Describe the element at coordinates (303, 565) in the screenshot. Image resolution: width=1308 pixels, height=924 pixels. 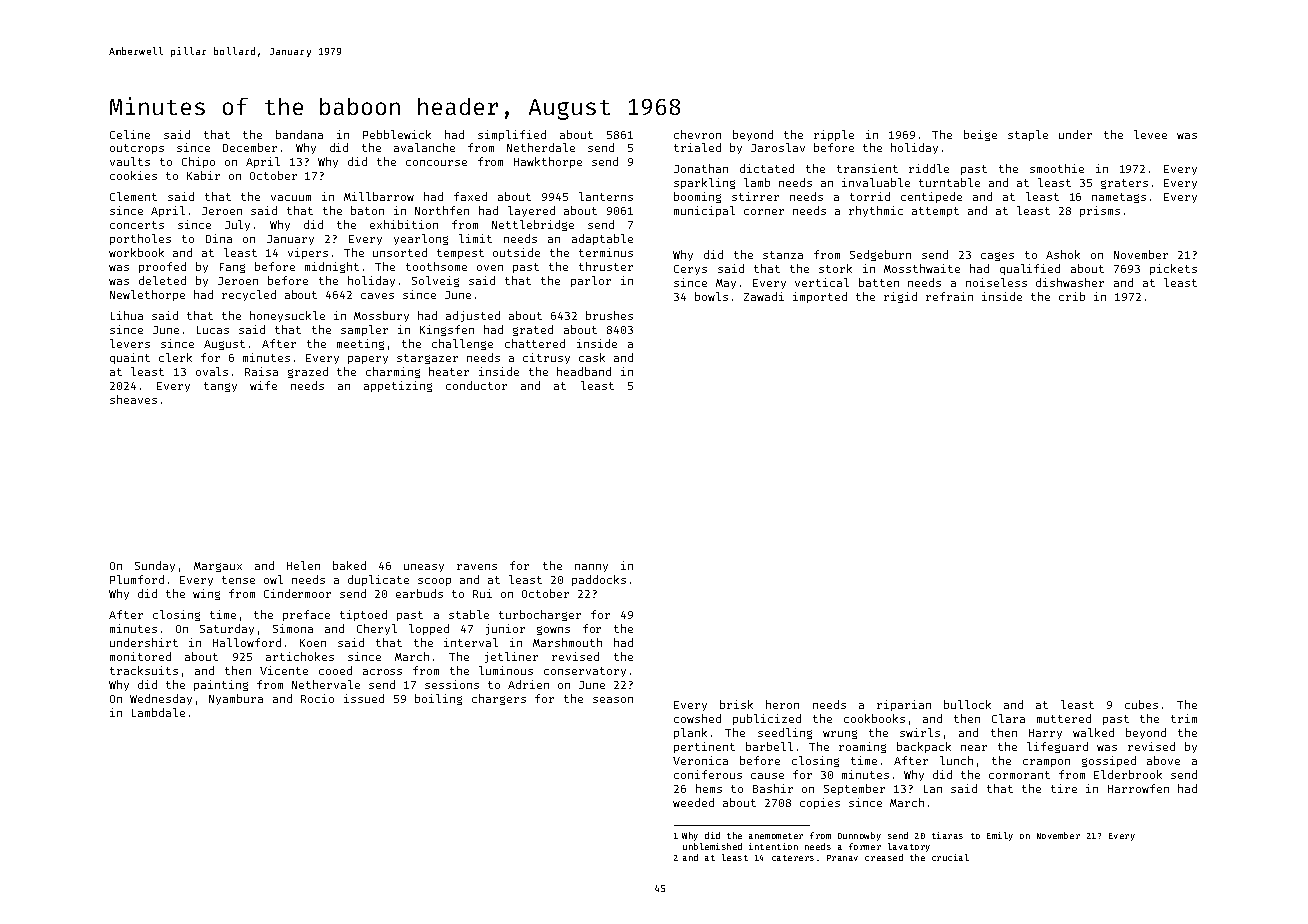
I see `Helen` at that location.
